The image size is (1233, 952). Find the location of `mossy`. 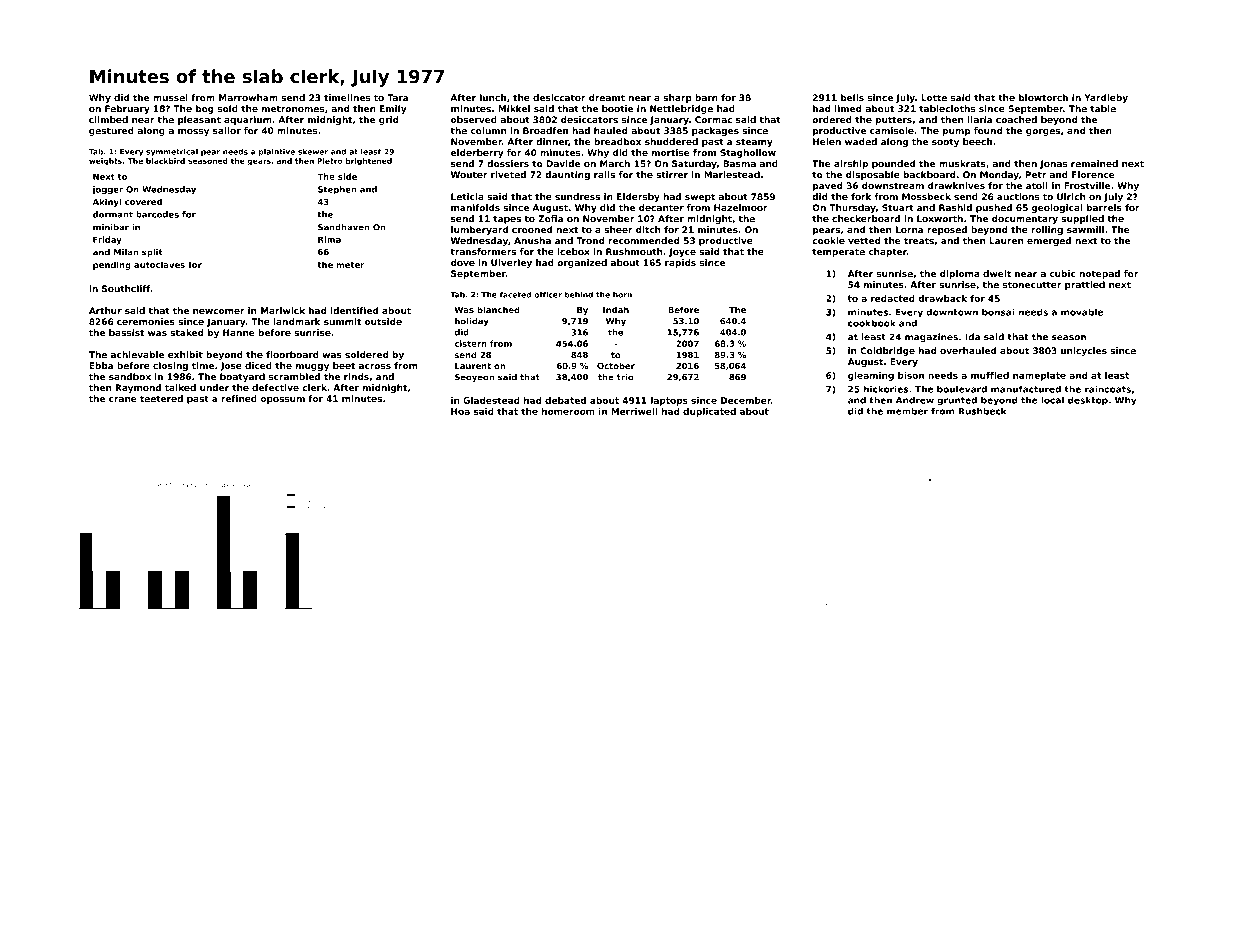

mossy is located at coordinates (193, 132).
